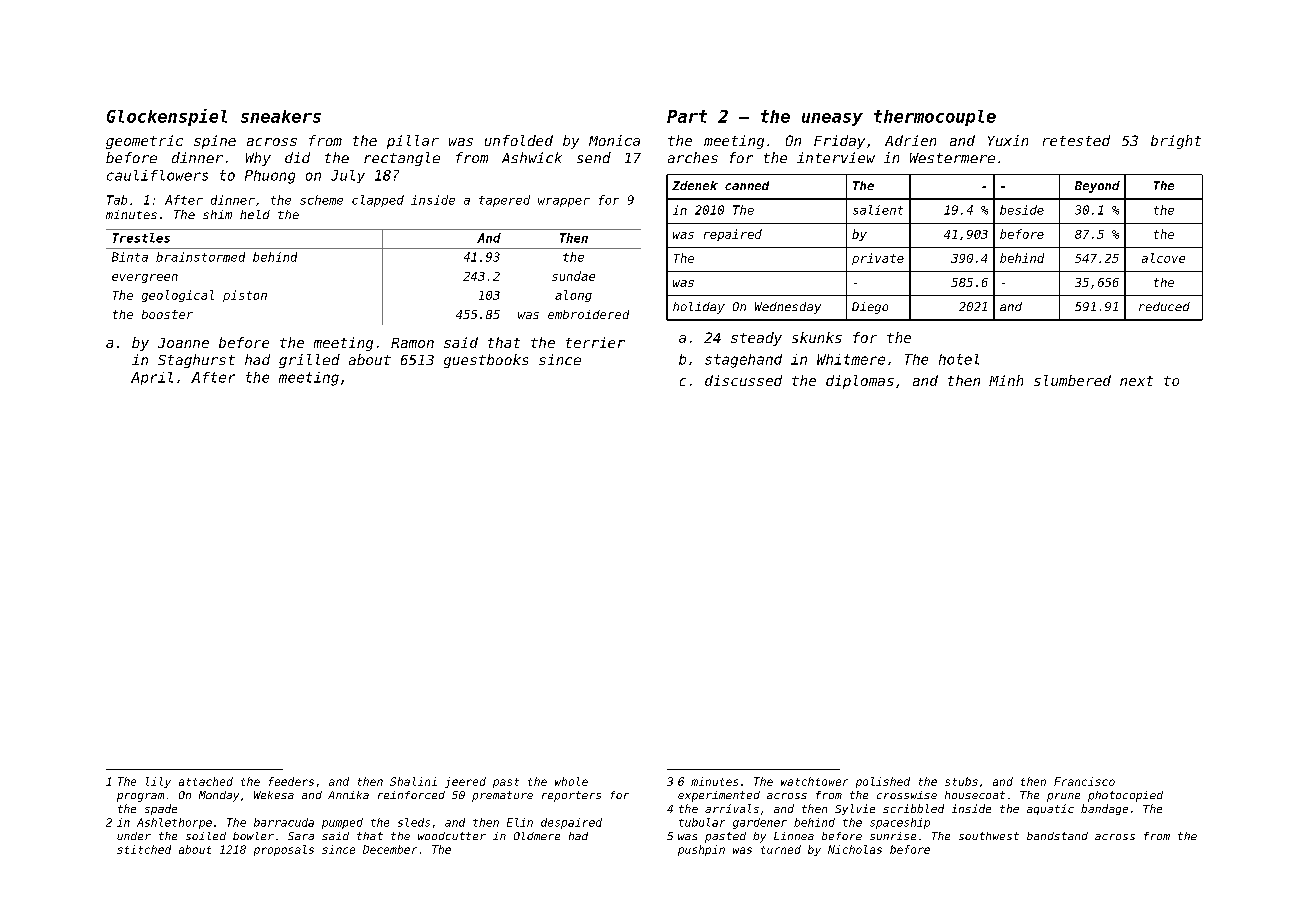  I want to click on Beyond, so click(1097, 187).
